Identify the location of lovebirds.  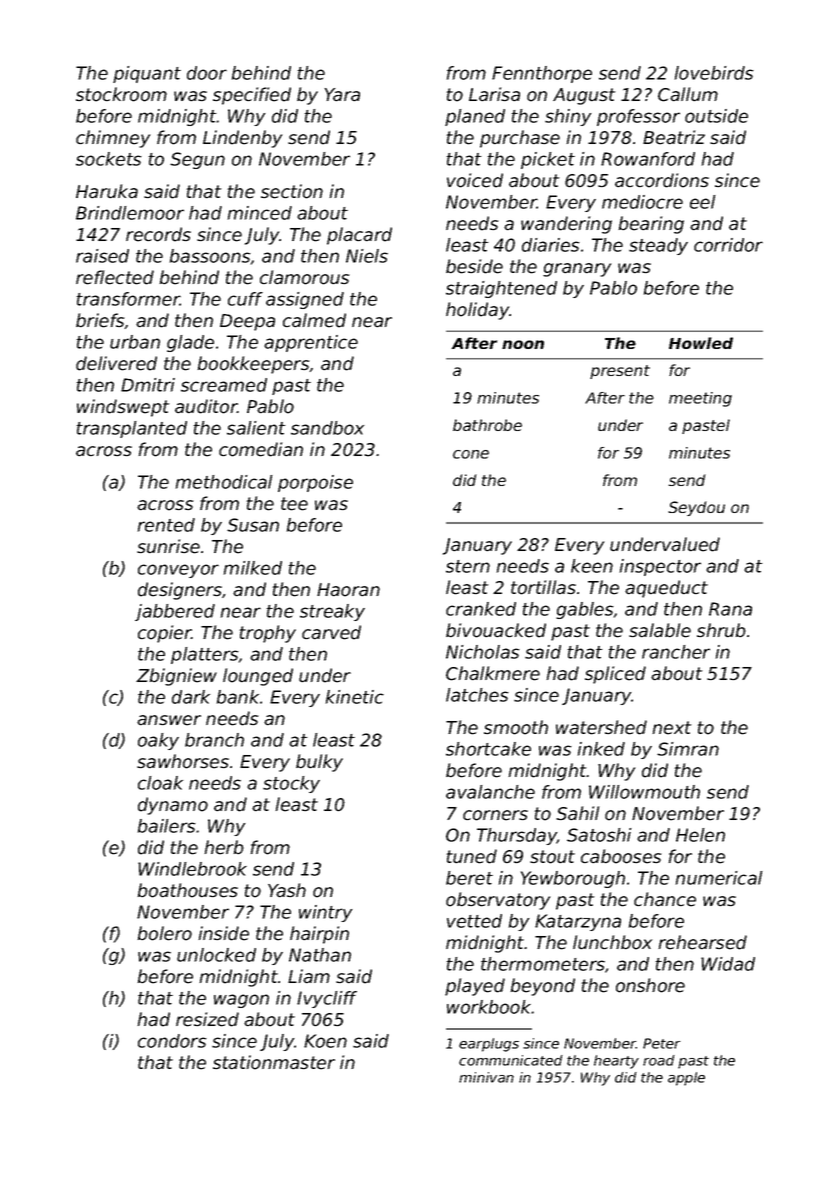
(714, 73).
